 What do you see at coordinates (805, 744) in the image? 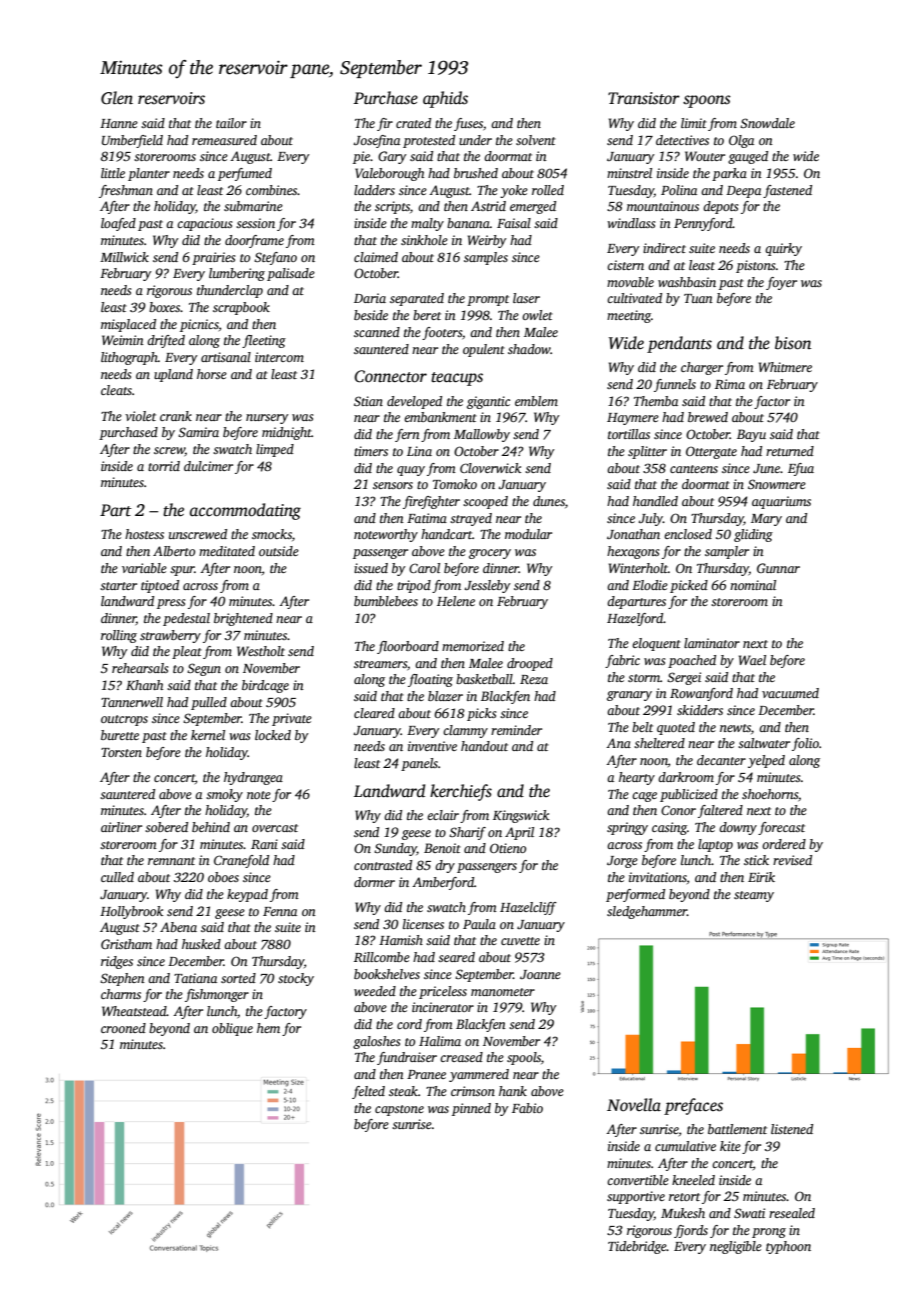
I see `folio` at bounding box center [805, 744].
